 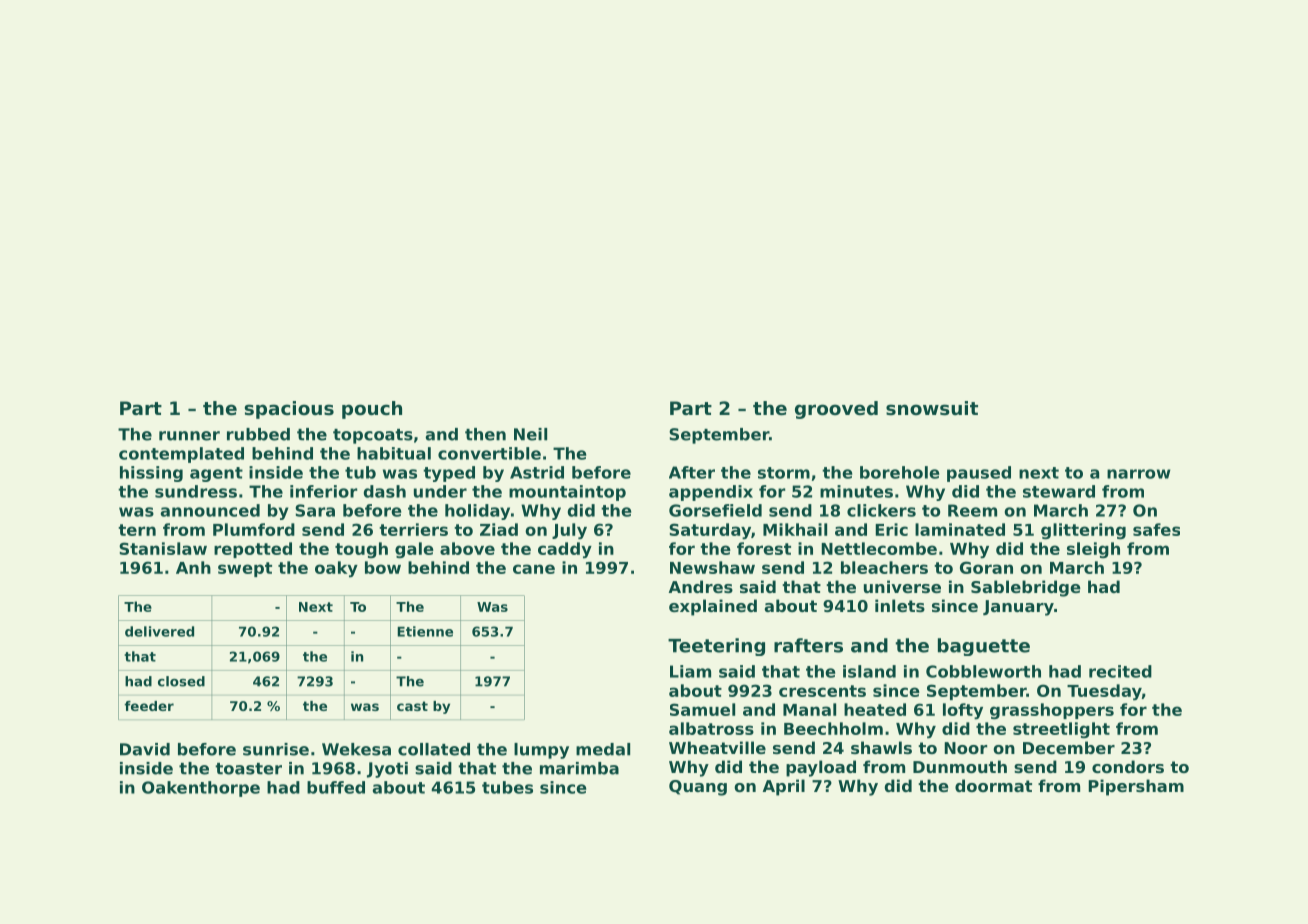 I want to click on paused, so click(x=979, y=474).
